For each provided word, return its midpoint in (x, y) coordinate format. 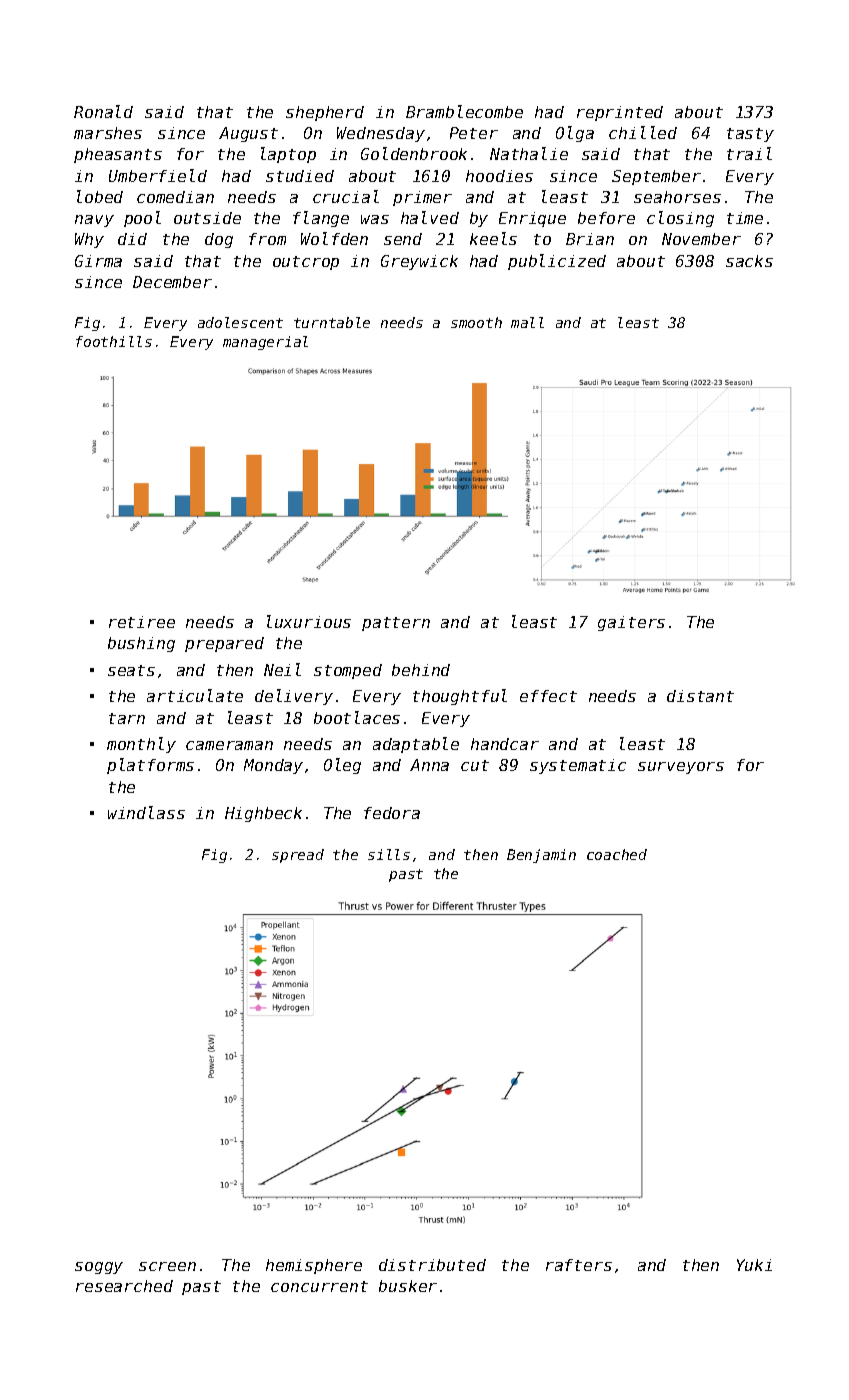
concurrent (319, 1286)
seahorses (677, 197)
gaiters (631, 623)
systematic (578, 766)
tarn (127, 718)
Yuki (754, 1265)
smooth (476, 322)
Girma (98, 261)
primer (422, 198)
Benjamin (541, 856)
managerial (265, 343)
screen (167, 1266)
